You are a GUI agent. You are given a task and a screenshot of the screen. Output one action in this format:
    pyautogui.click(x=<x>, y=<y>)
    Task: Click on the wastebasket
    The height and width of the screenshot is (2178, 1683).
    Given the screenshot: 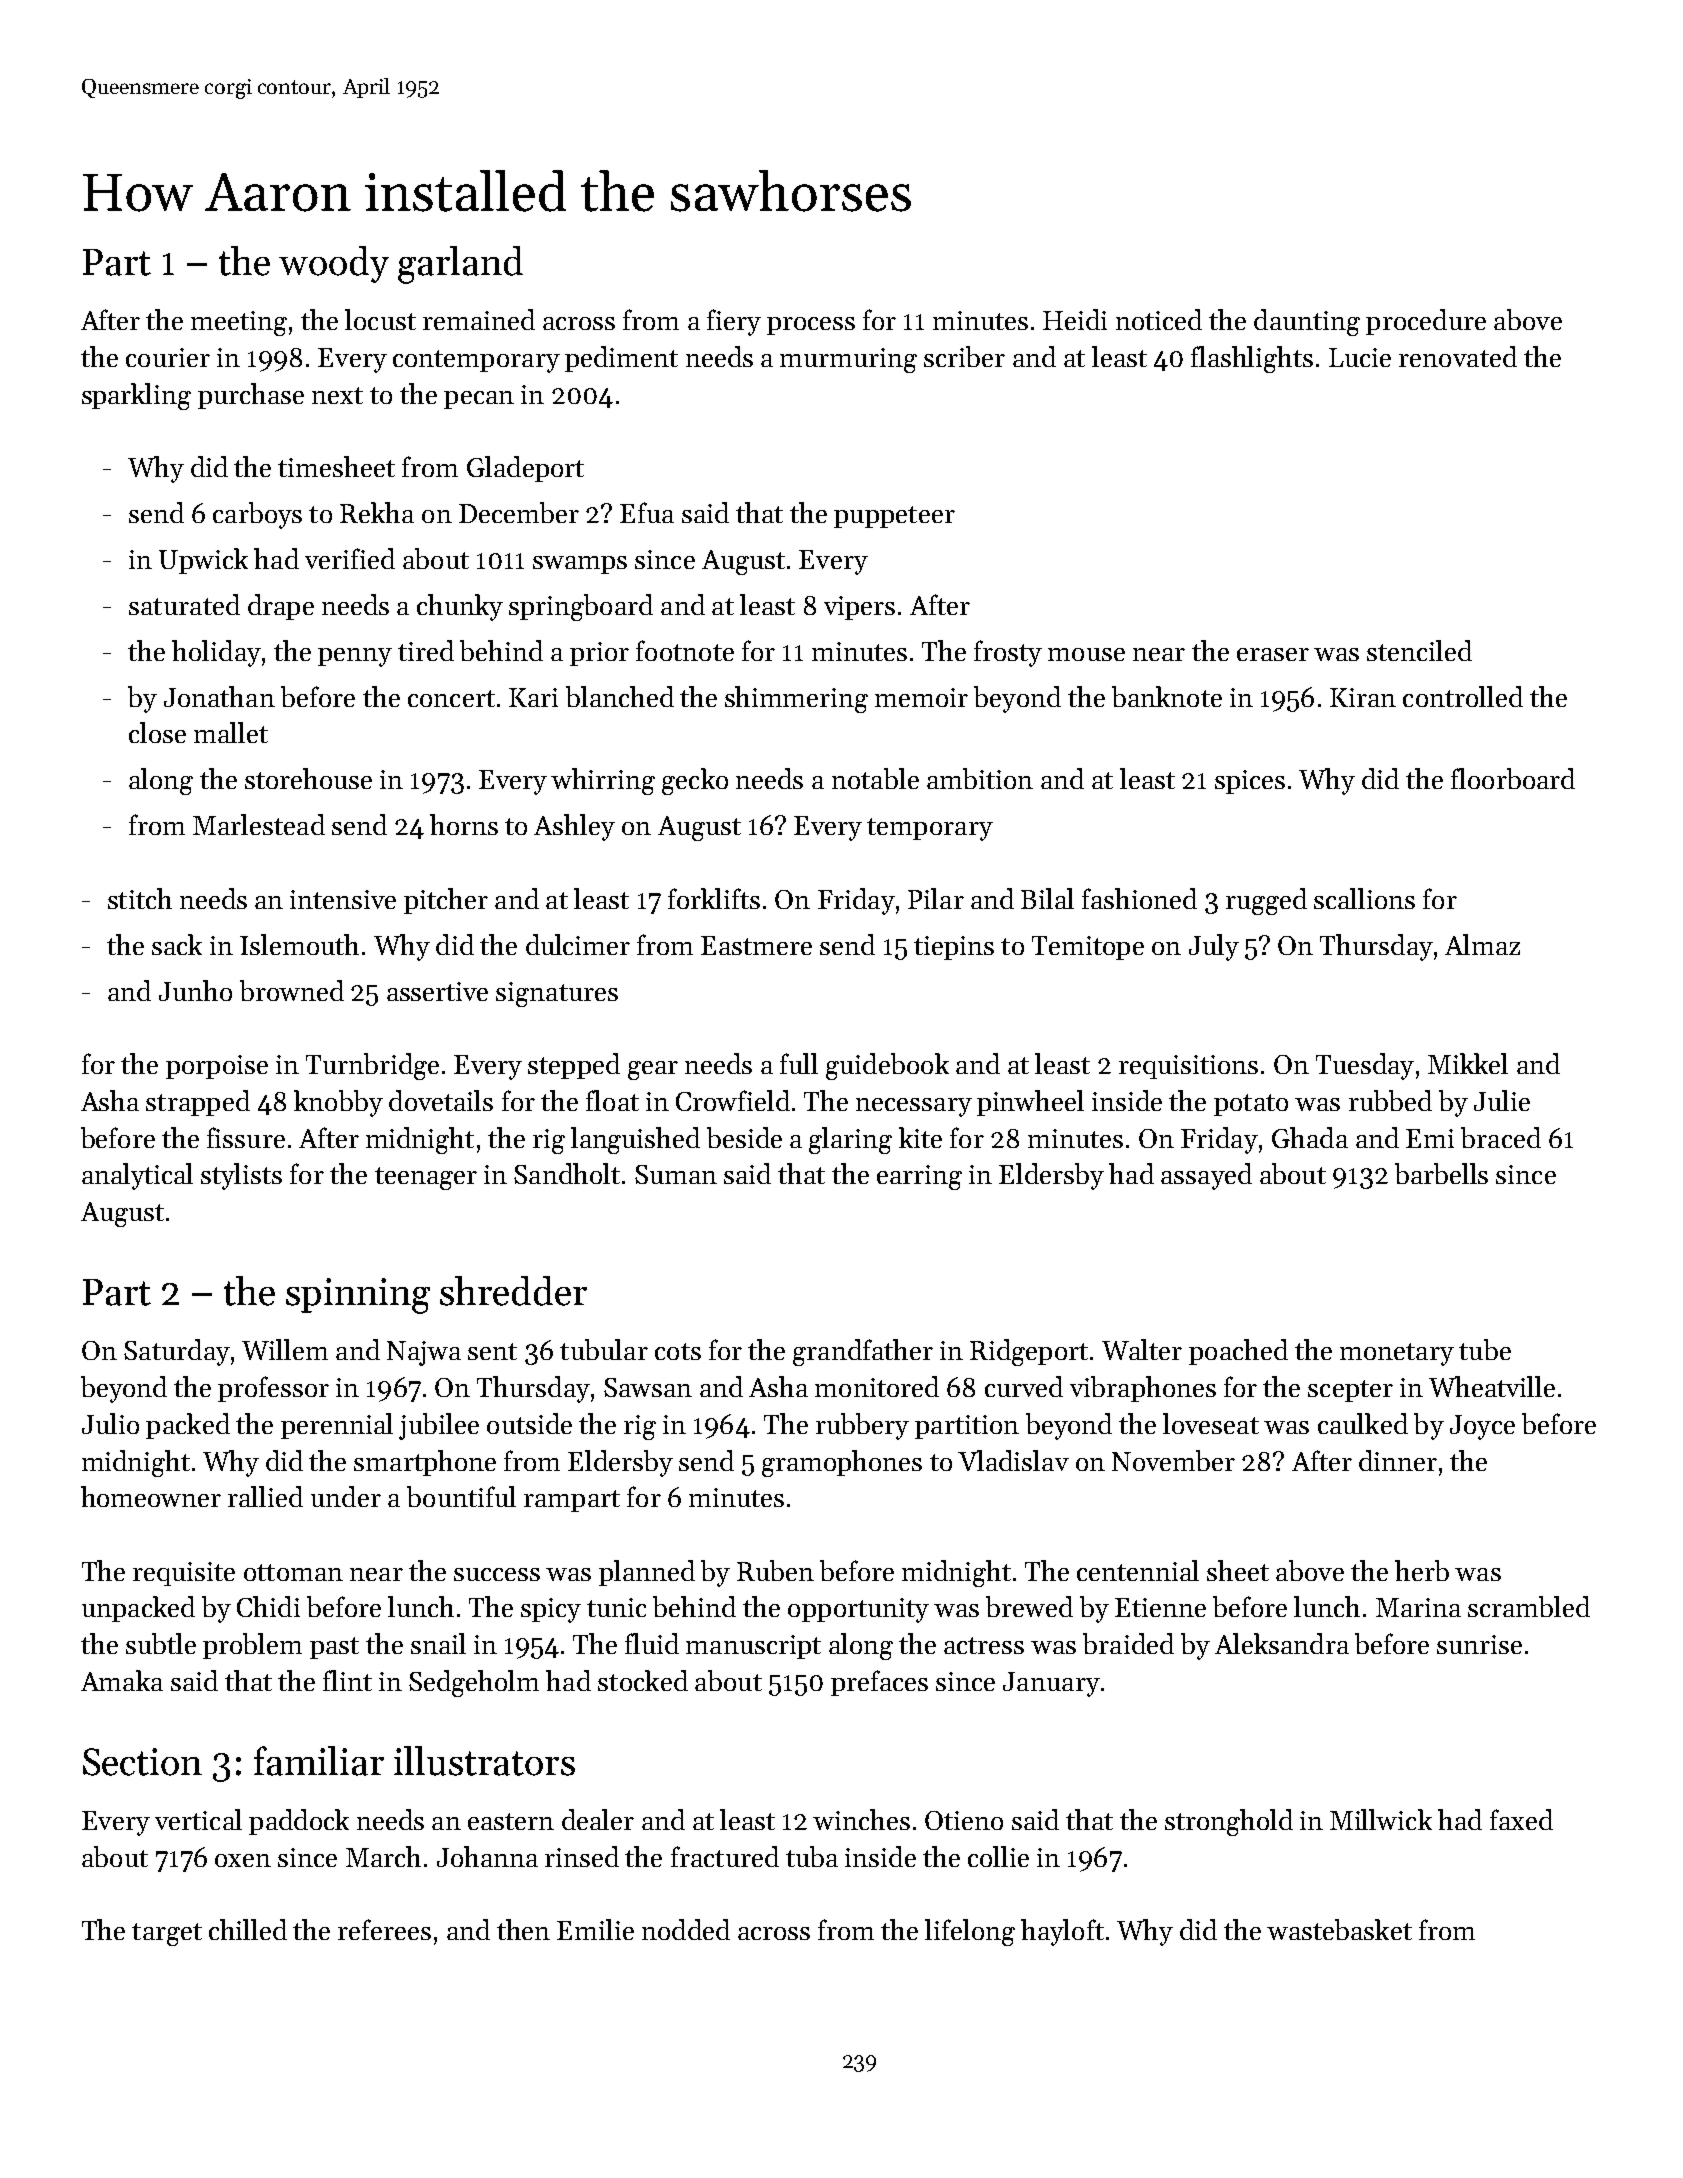 What is the action you would take?
    pyautogui.click(x=1339, y=1929)
